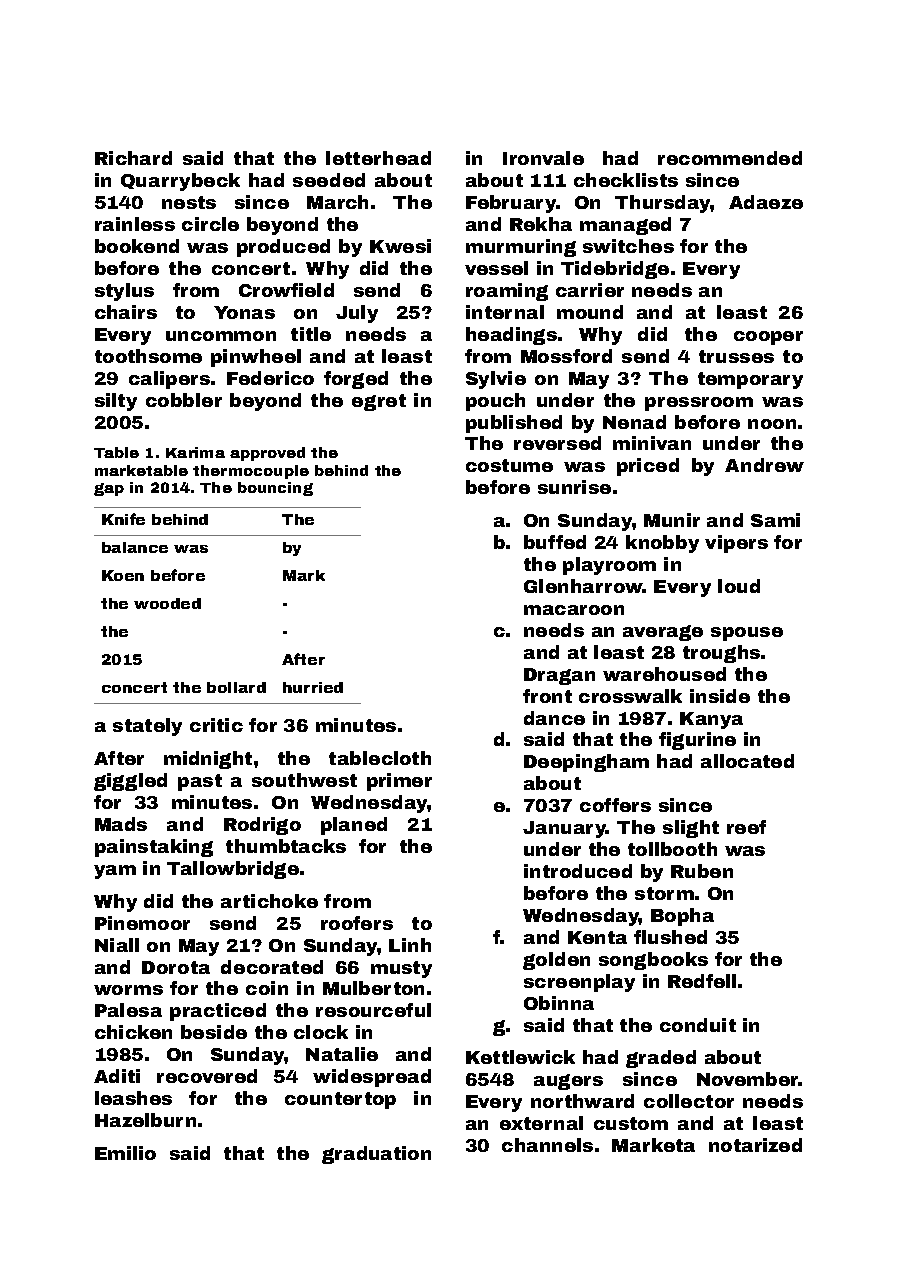  I want to click on headings, so click(511, 336).
